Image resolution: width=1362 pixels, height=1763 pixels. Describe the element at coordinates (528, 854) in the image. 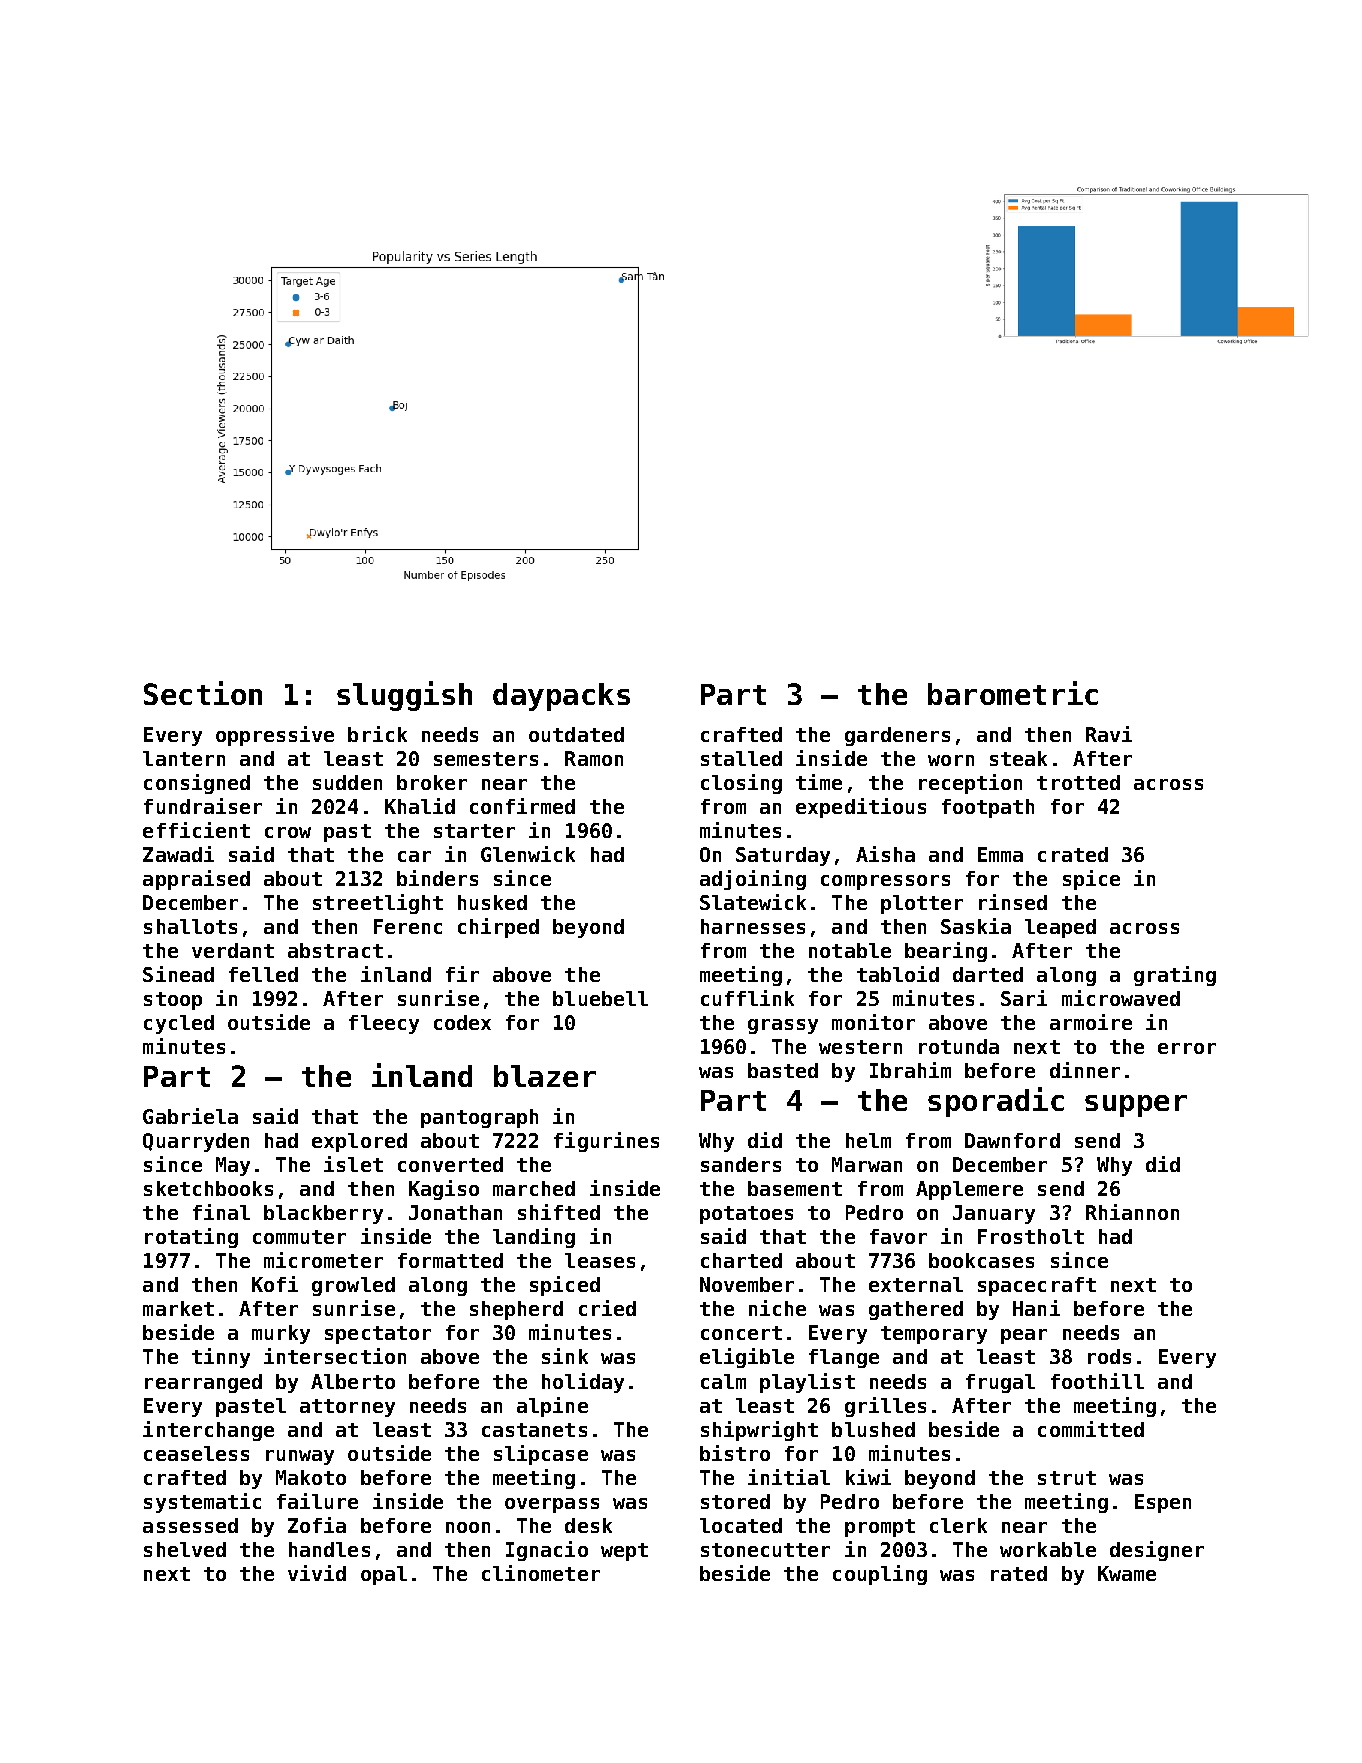

I see `Glenwick` at that location.
